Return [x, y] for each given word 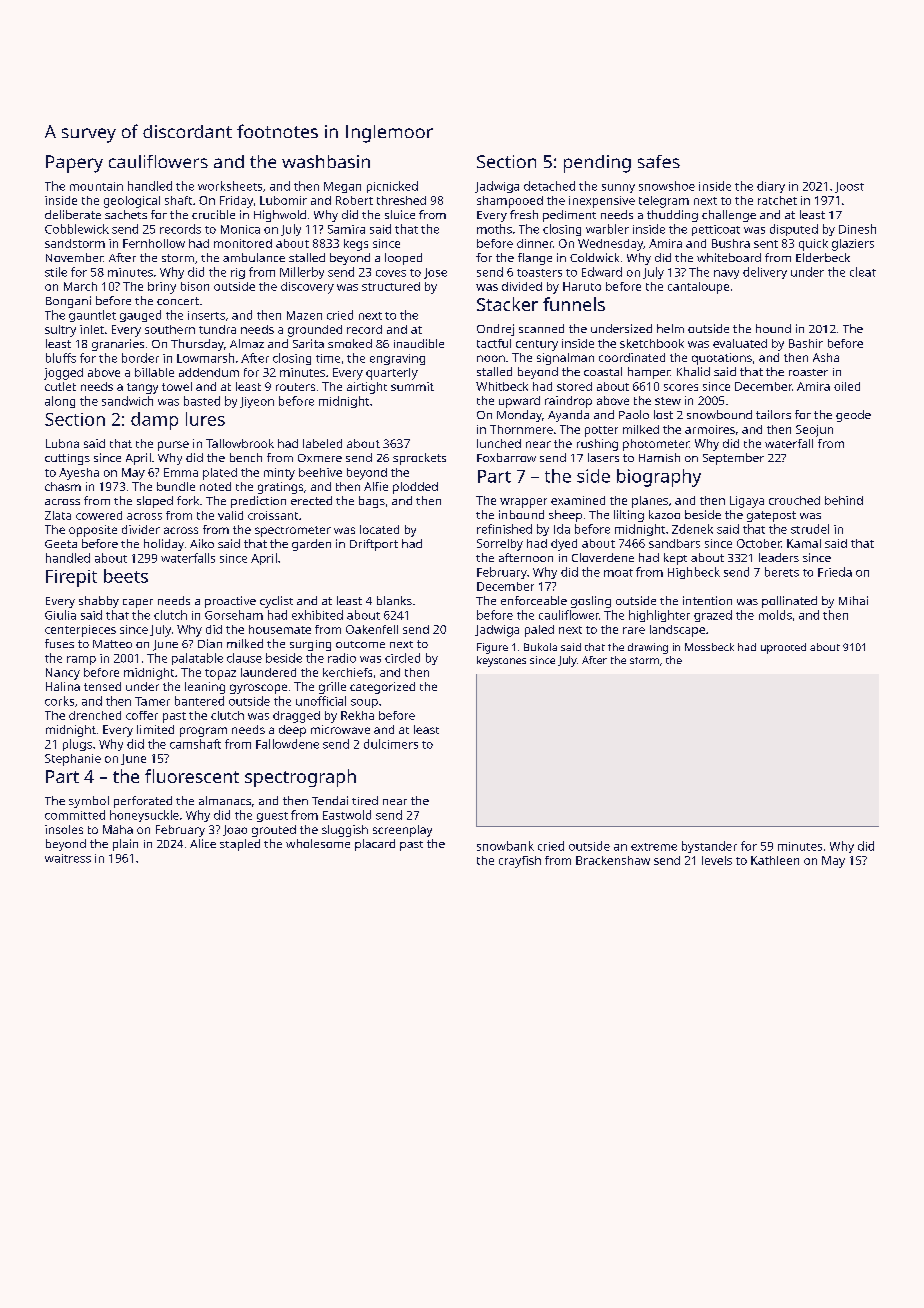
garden [311, 545]
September [733, 459]
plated [220, 474]
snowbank [505, 846]
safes [659, 161]
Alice [203, 843]
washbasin [326, 161]
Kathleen [775, 860]
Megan [342, 187]
